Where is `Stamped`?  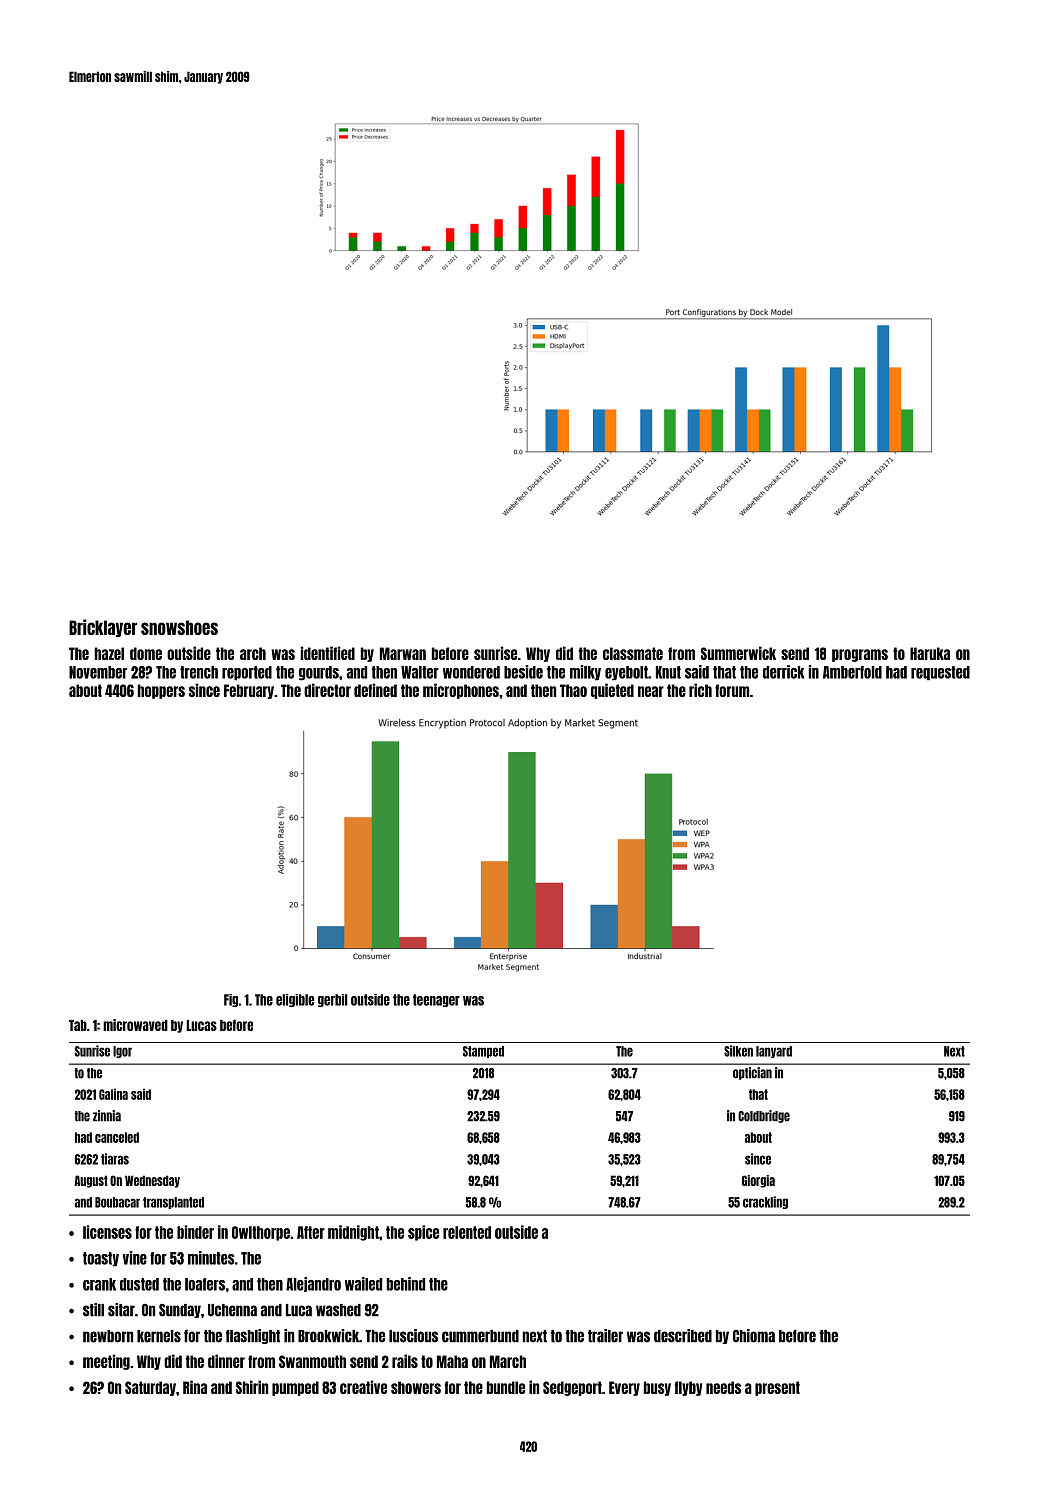
Stamped is located at coordinates (483, 1052).
